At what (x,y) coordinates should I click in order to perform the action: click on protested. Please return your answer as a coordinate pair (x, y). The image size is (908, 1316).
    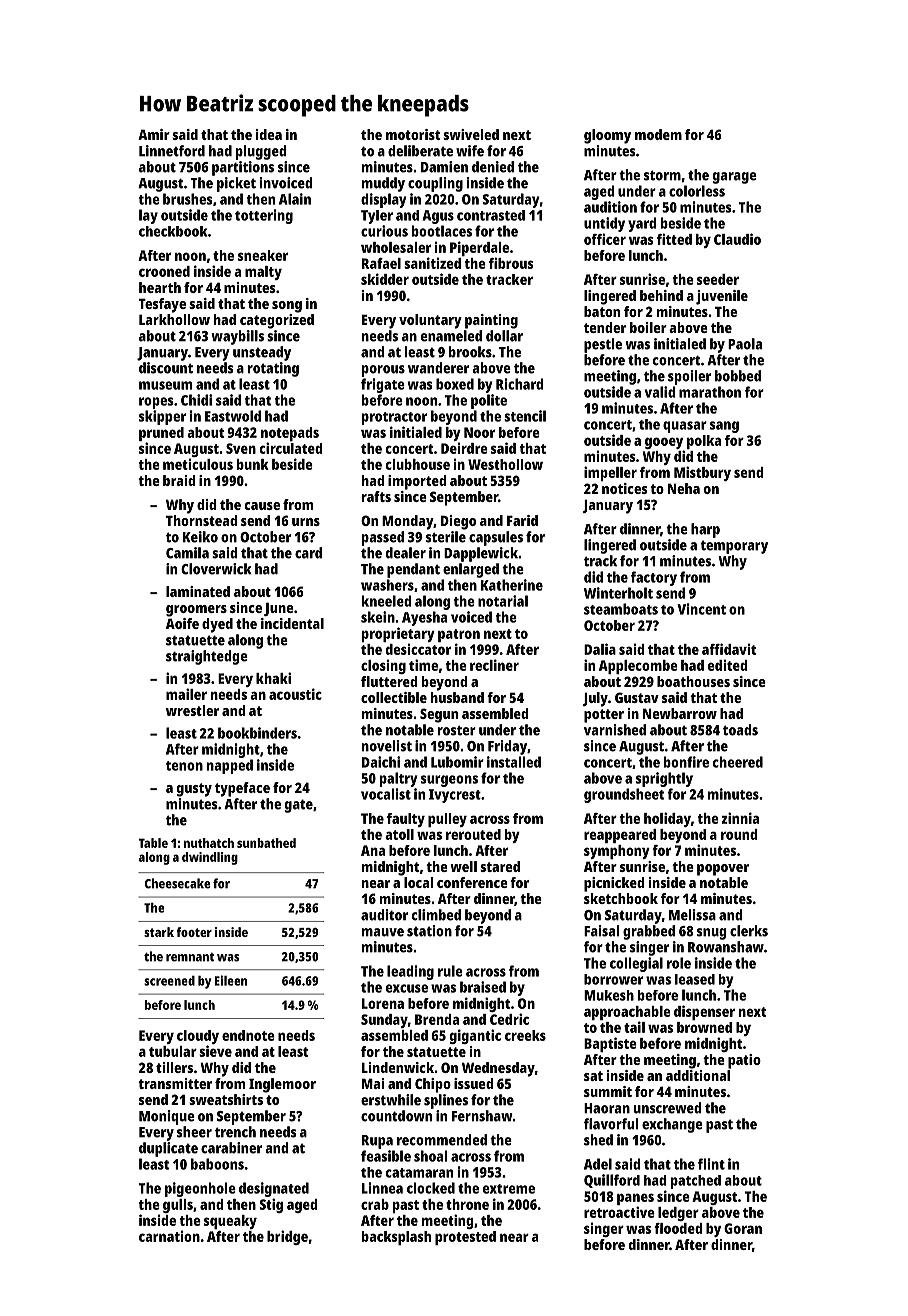
    Looking at the image, I should click on (465, 1238).
